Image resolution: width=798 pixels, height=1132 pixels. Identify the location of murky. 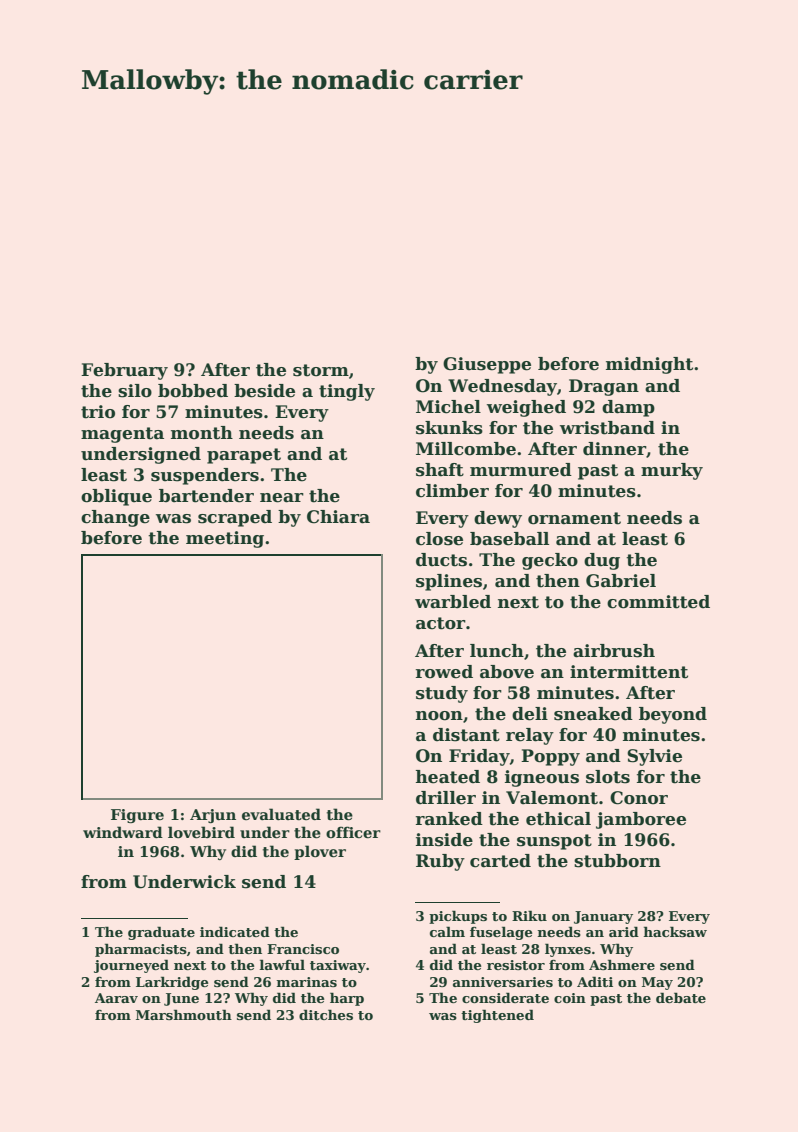
(672, 471).
